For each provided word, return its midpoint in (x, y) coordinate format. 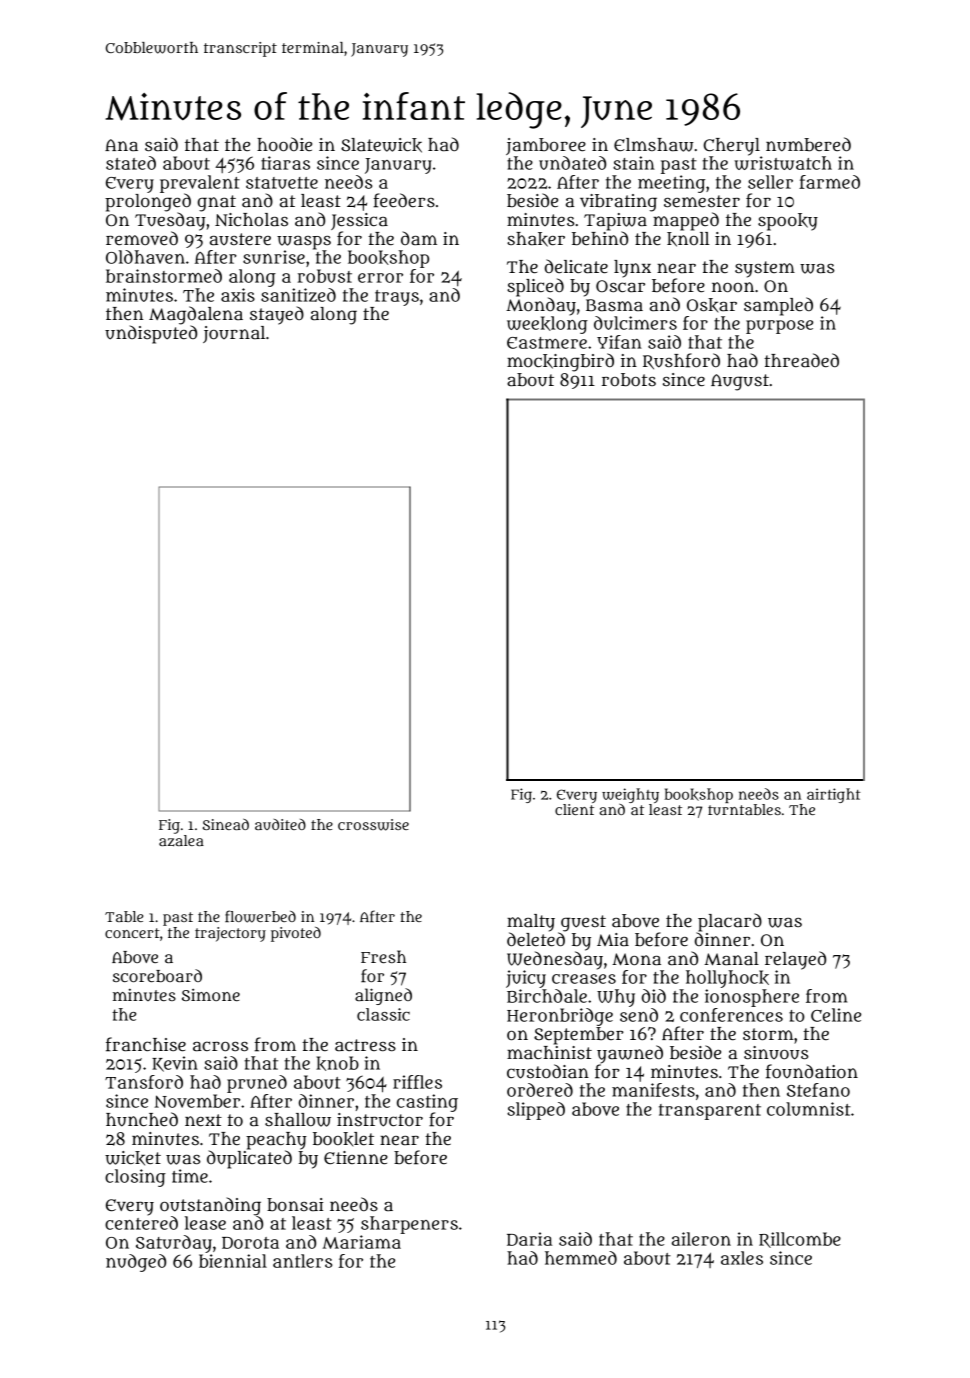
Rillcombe (800, 1240)
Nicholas (251, 219)
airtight (834, 795)
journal (234, 334)
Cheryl (731, 147)
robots (629, 379)
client (574, 809)
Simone (211, 995)
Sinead (226, 824)
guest (583, 923)
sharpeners (409, 1225)
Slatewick (381, 145)
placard (730, 922)
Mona (636, 959)
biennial (233, 1261)
